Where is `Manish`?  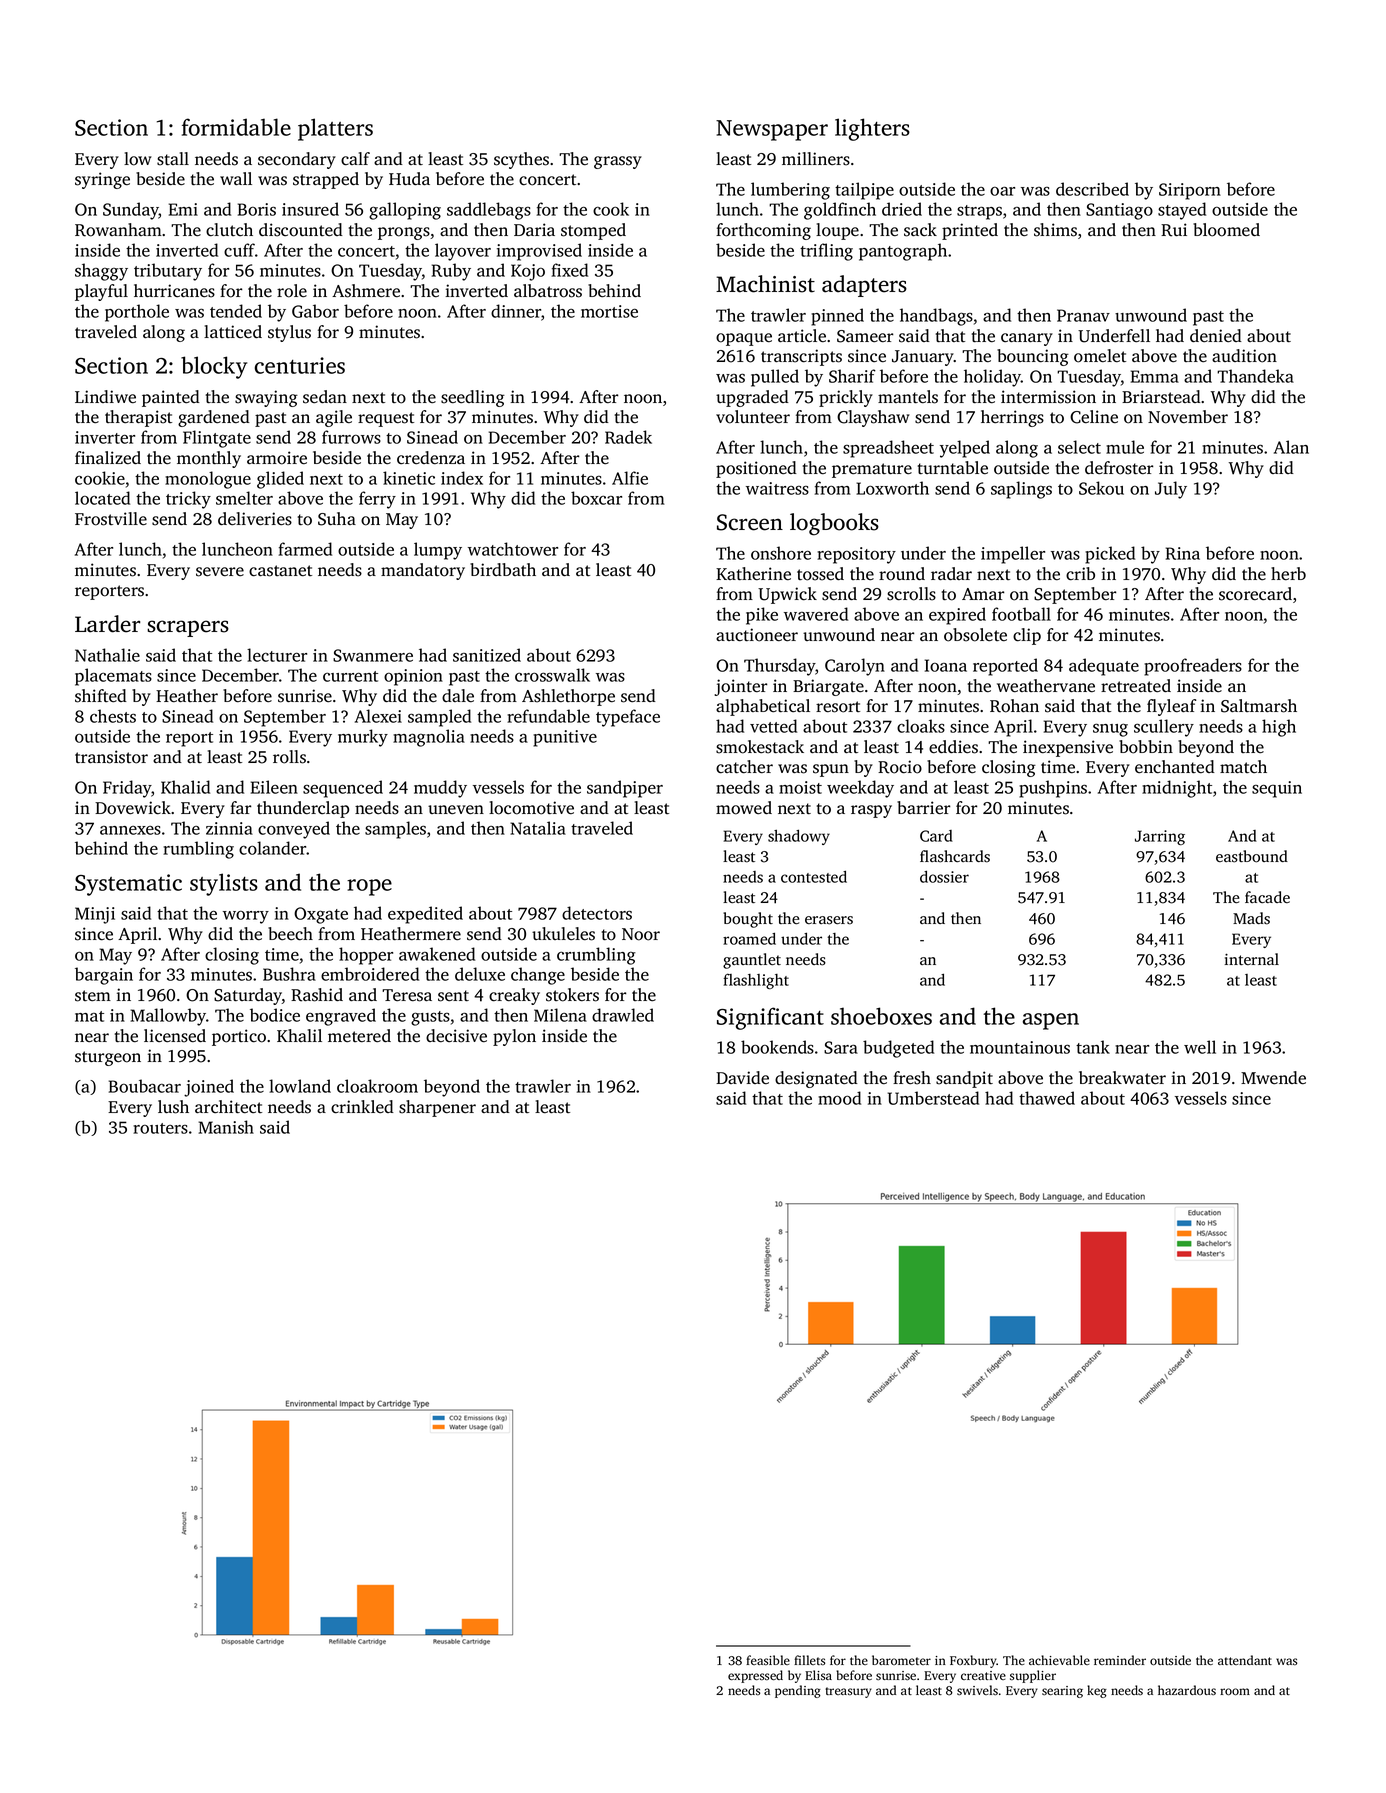 Manish is located at coordinates (226, 1127).
